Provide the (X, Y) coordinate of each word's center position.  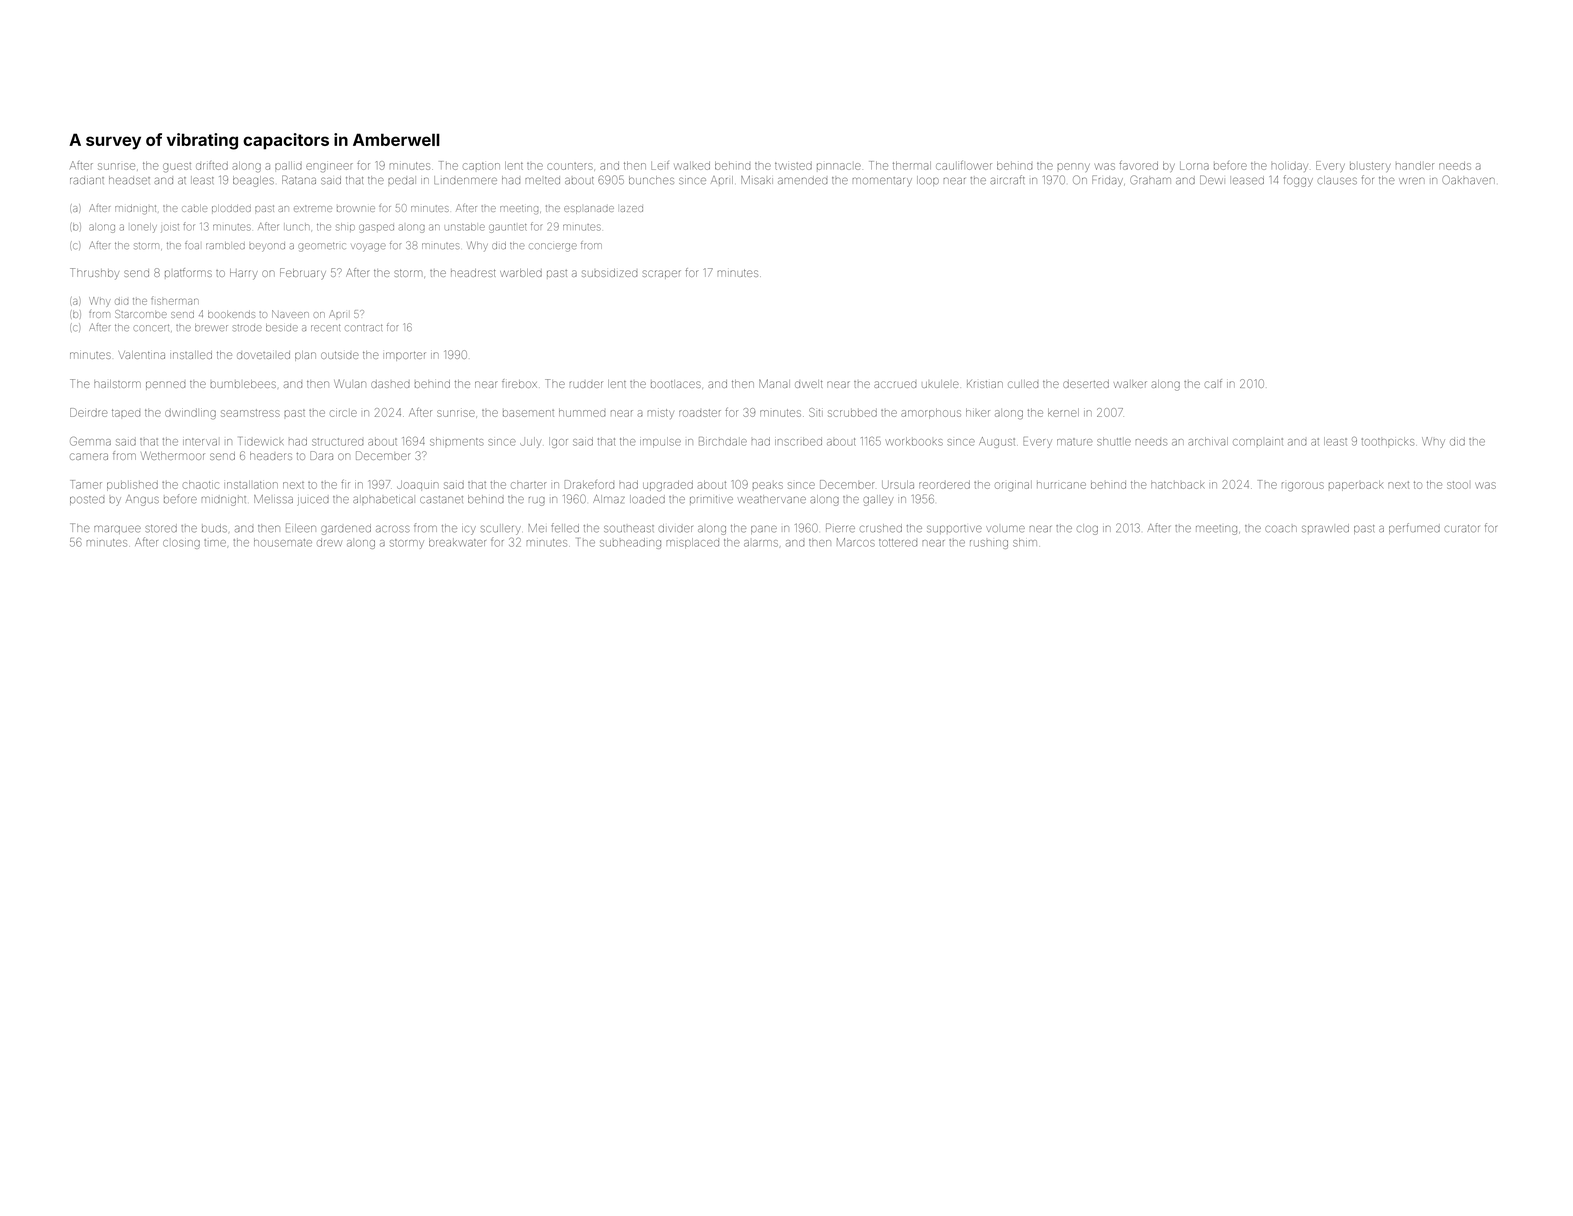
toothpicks (1388, 441)
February (303, 273)
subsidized (609, 273)
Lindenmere (465, 180)
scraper (662, 274)
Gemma (90, 441)
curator (1461, 529)
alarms (761, 543)
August (997, 442)
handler (1415, 166)
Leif (660, 165)
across (393, 529)
